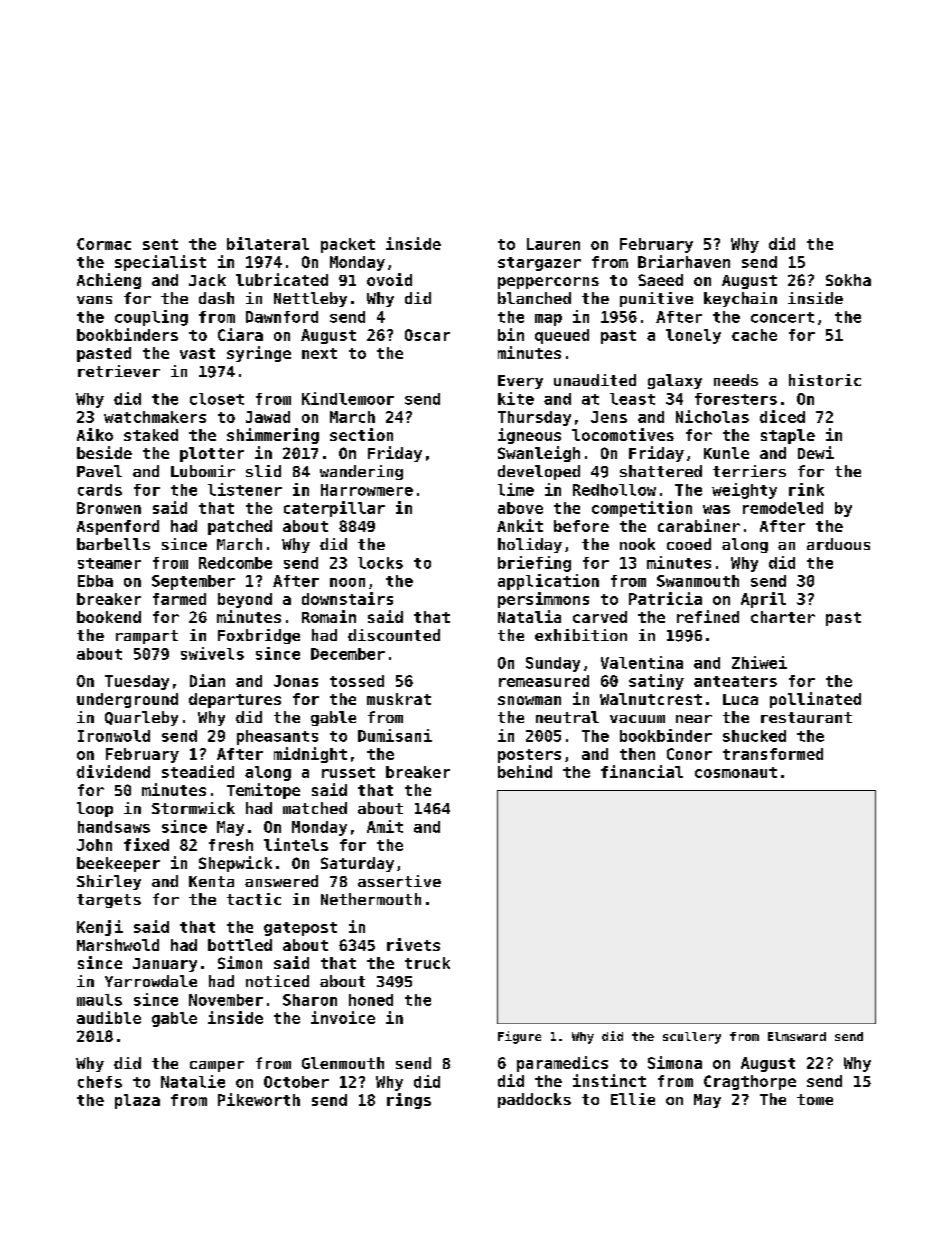 Image resolution: width=952 pixels, height=1233 pixels. I want to click on fixed, so click(146, 844).
